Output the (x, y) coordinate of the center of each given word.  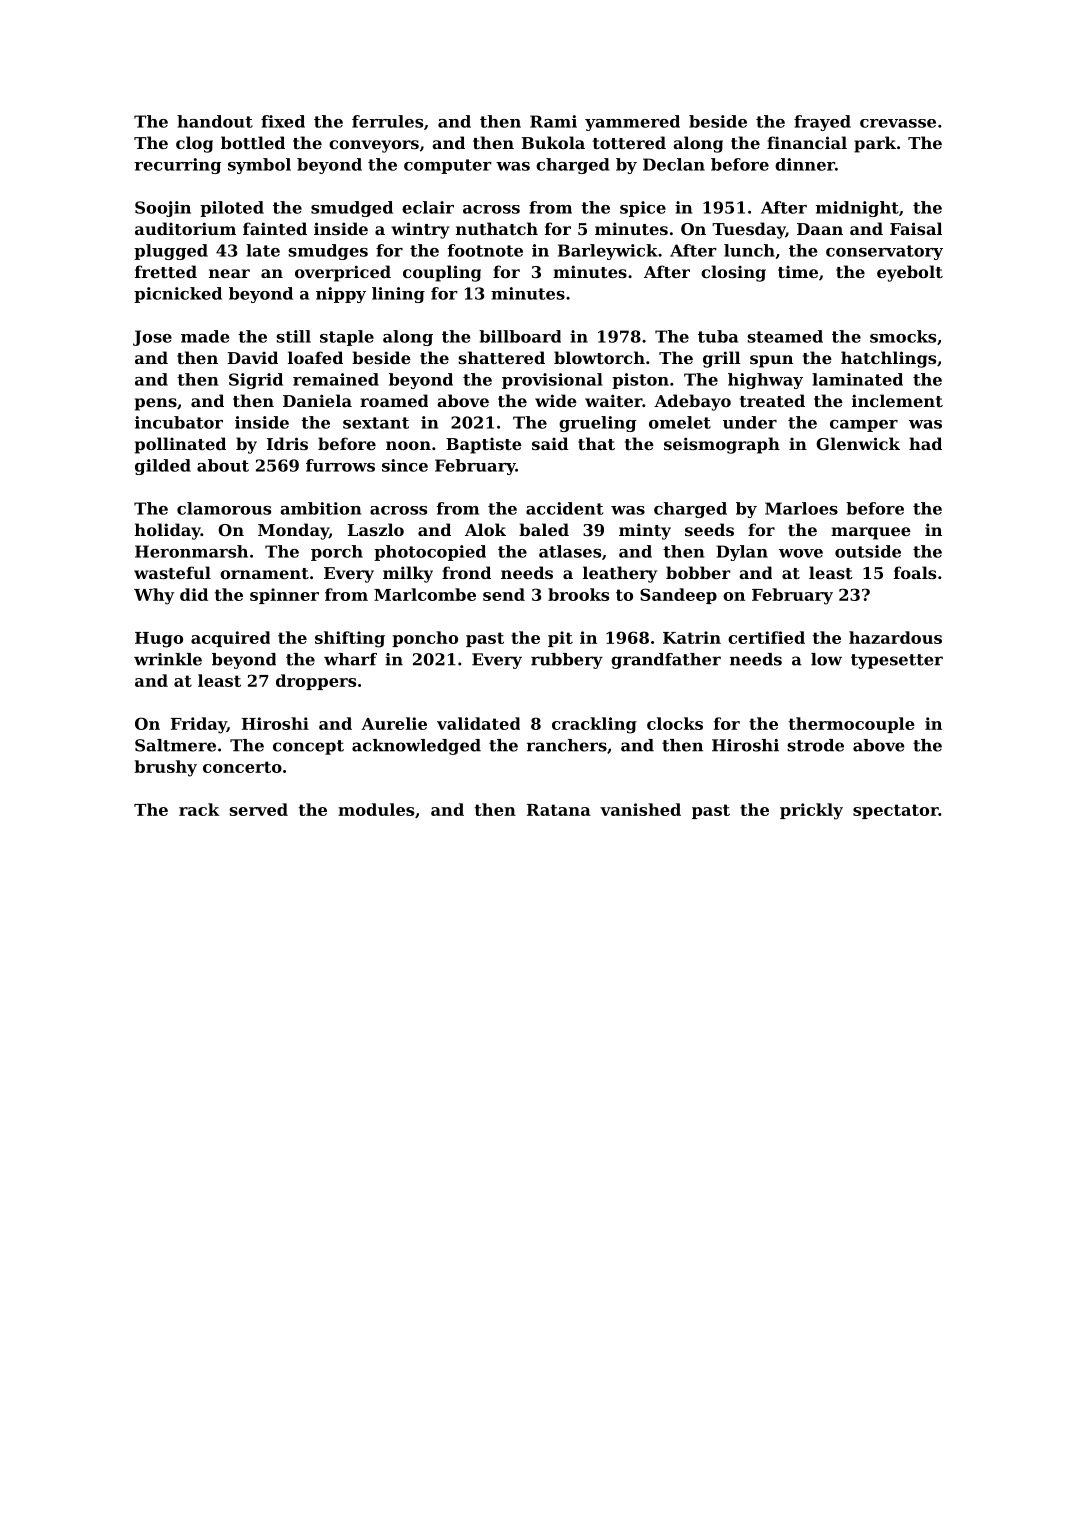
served (259, 809)
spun (771, 361)
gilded (163, 467)
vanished (640, 809)
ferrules (387, 121)
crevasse (898, 123)
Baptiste (484, 446)
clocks (675, 723)
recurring (177, 166)
